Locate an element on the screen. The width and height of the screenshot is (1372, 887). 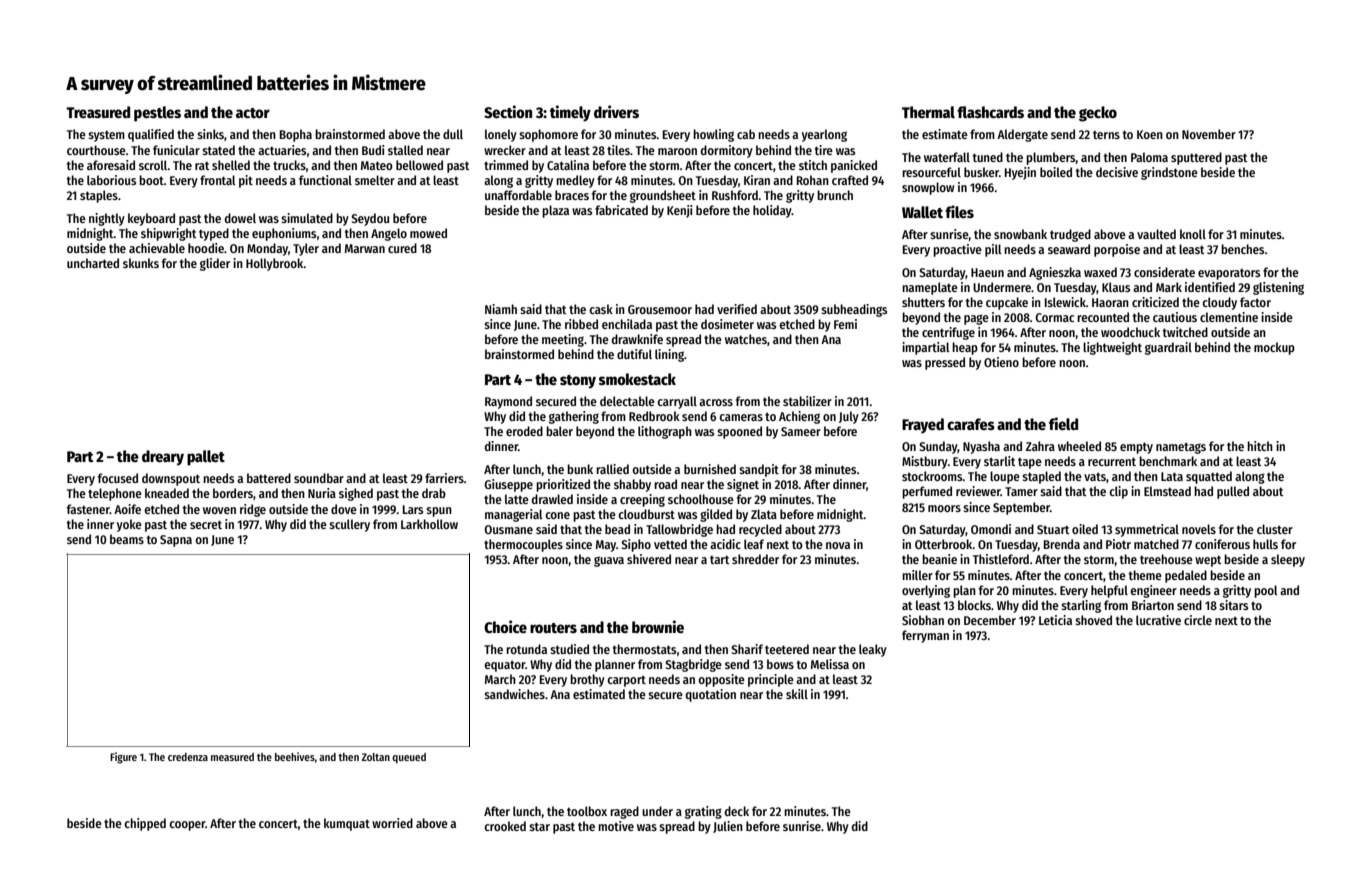
nameplate is located at coordinates (930, 288).
